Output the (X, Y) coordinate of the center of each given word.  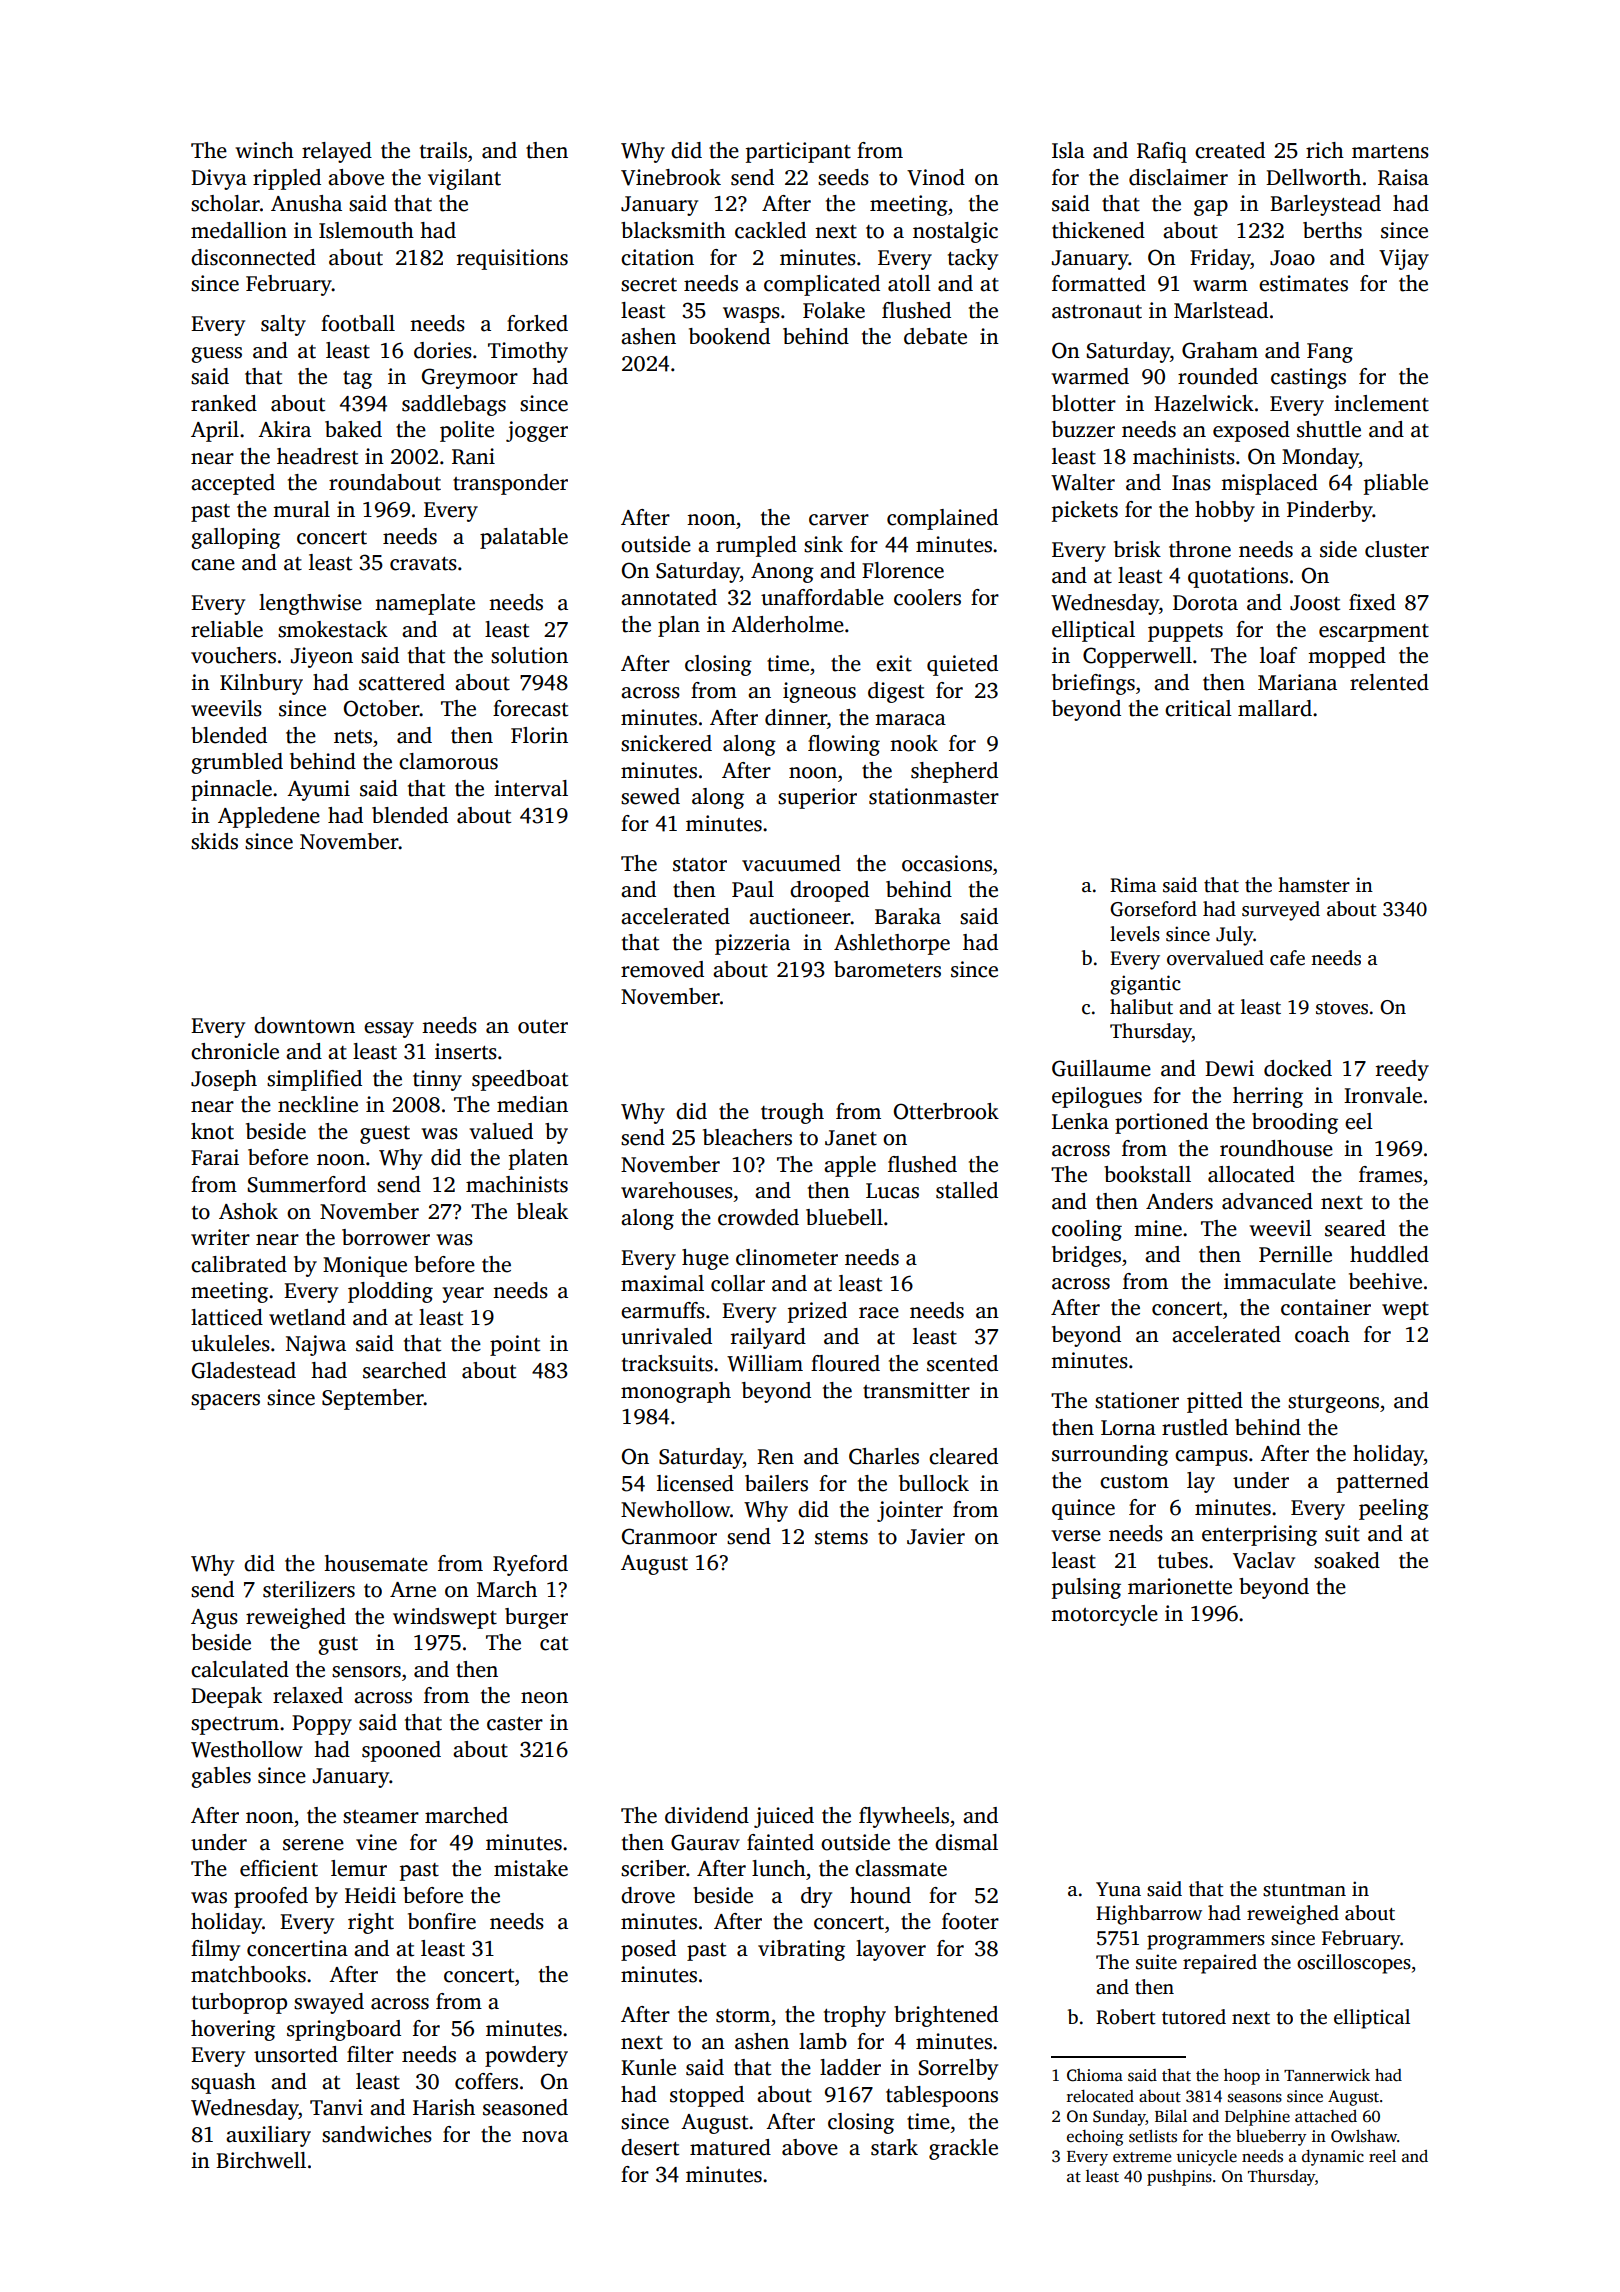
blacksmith (673, 230)
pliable (1396, 484)
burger (536, 1618)
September (373, 1399)
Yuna (1118, 1889)
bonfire (442, 1921)
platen (538, 1159)
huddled (1389, 1254)
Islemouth (366, 230)
